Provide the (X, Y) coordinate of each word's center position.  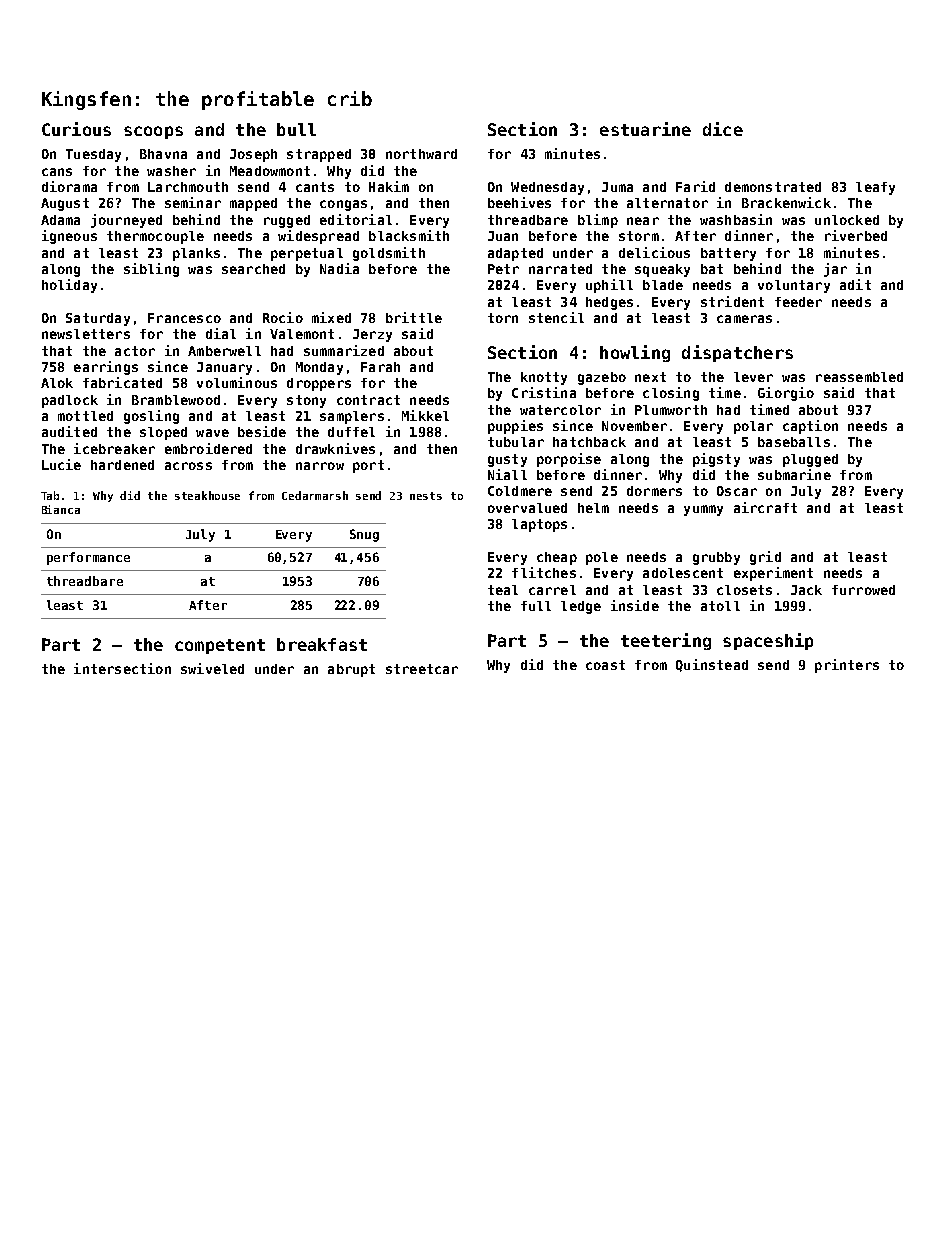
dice (723, 129)
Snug (364, 535)
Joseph (253, 155)
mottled (85, 416)
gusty (507, 460)
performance (88, 558)
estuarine (645, 129)
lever (753, 377)
